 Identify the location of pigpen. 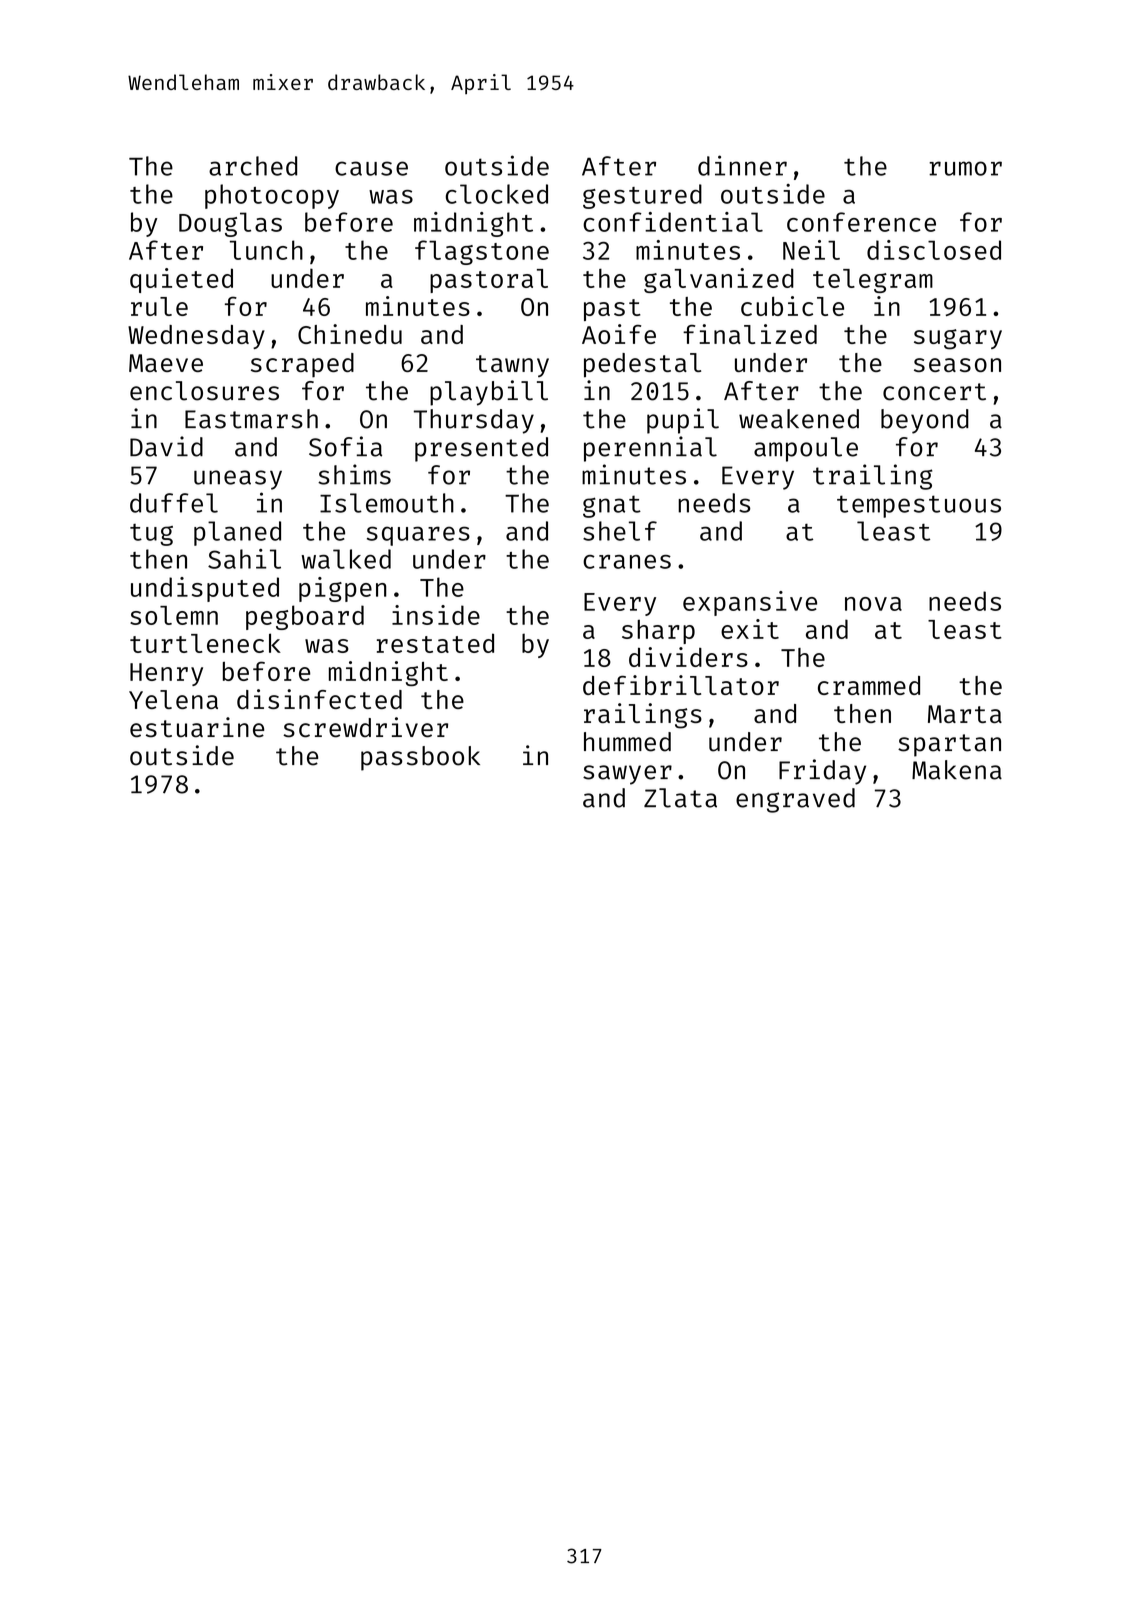
(342, 589).
